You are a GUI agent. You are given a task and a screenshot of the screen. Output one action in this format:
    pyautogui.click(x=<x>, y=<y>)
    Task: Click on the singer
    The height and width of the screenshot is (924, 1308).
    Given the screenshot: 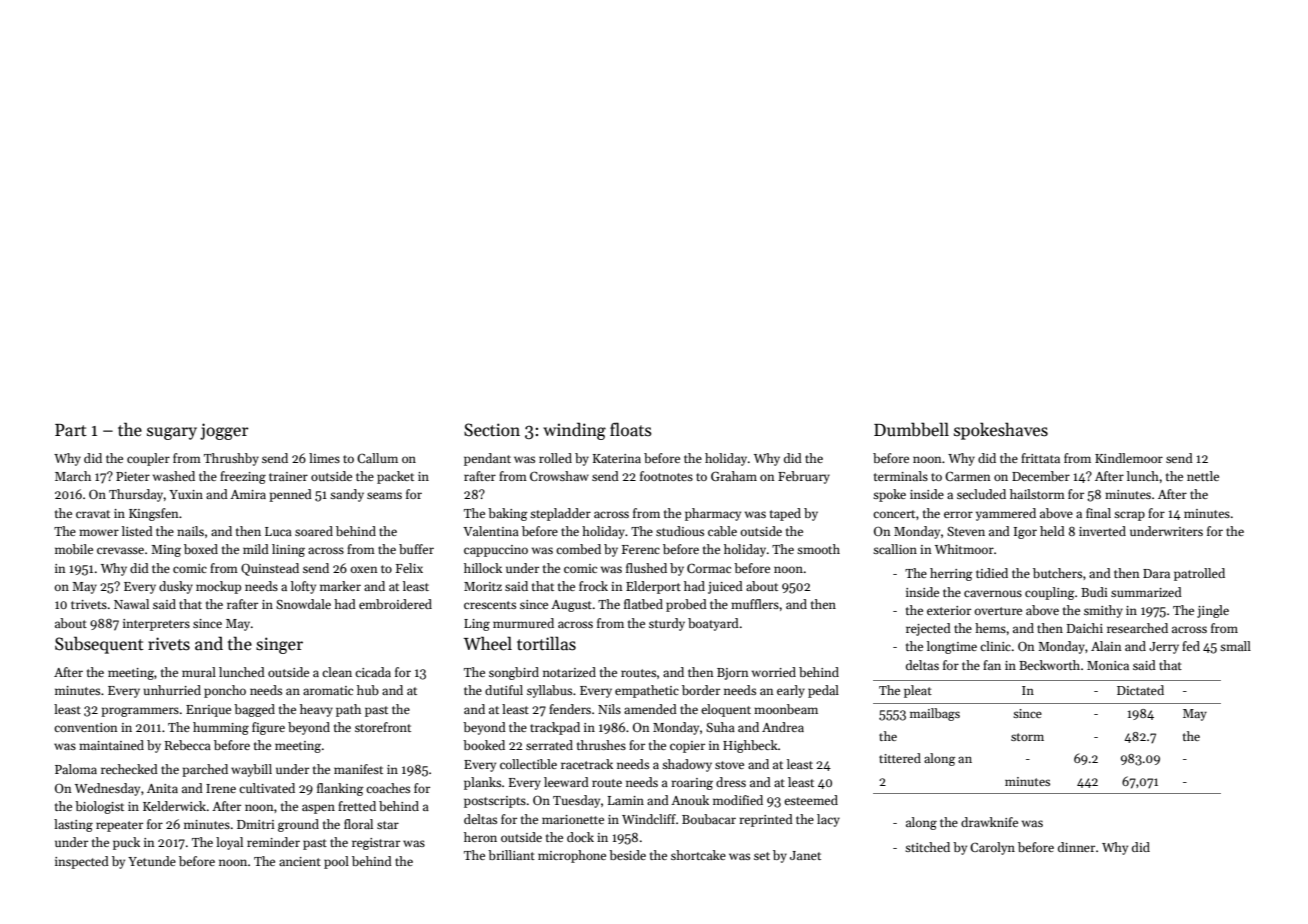 What is the action you would take?
    pyautogui.click(x=279, y=645)
